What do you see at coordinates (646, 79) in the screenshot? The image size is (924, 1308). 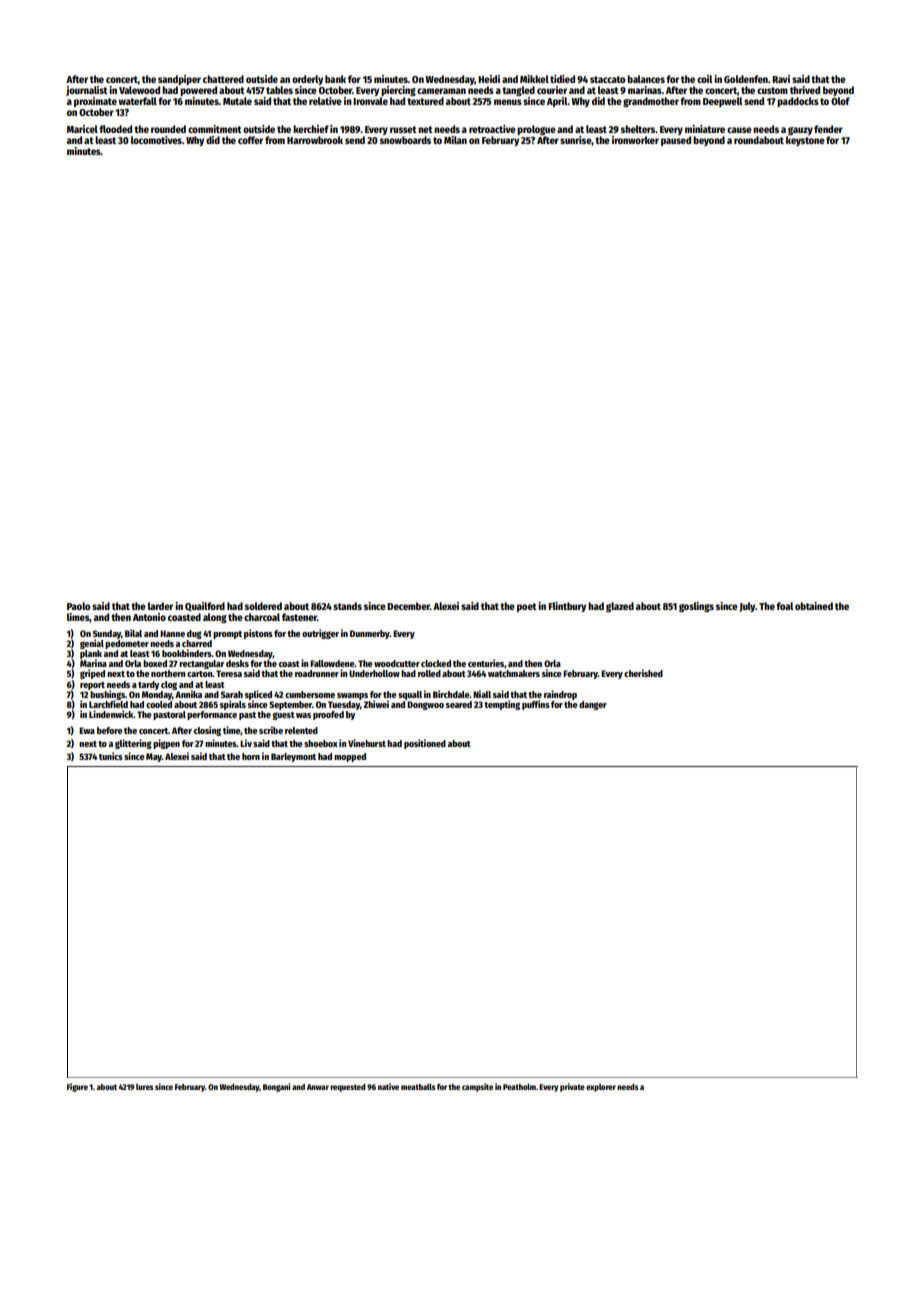 I see `balances` at bounding box center [646, 79].
